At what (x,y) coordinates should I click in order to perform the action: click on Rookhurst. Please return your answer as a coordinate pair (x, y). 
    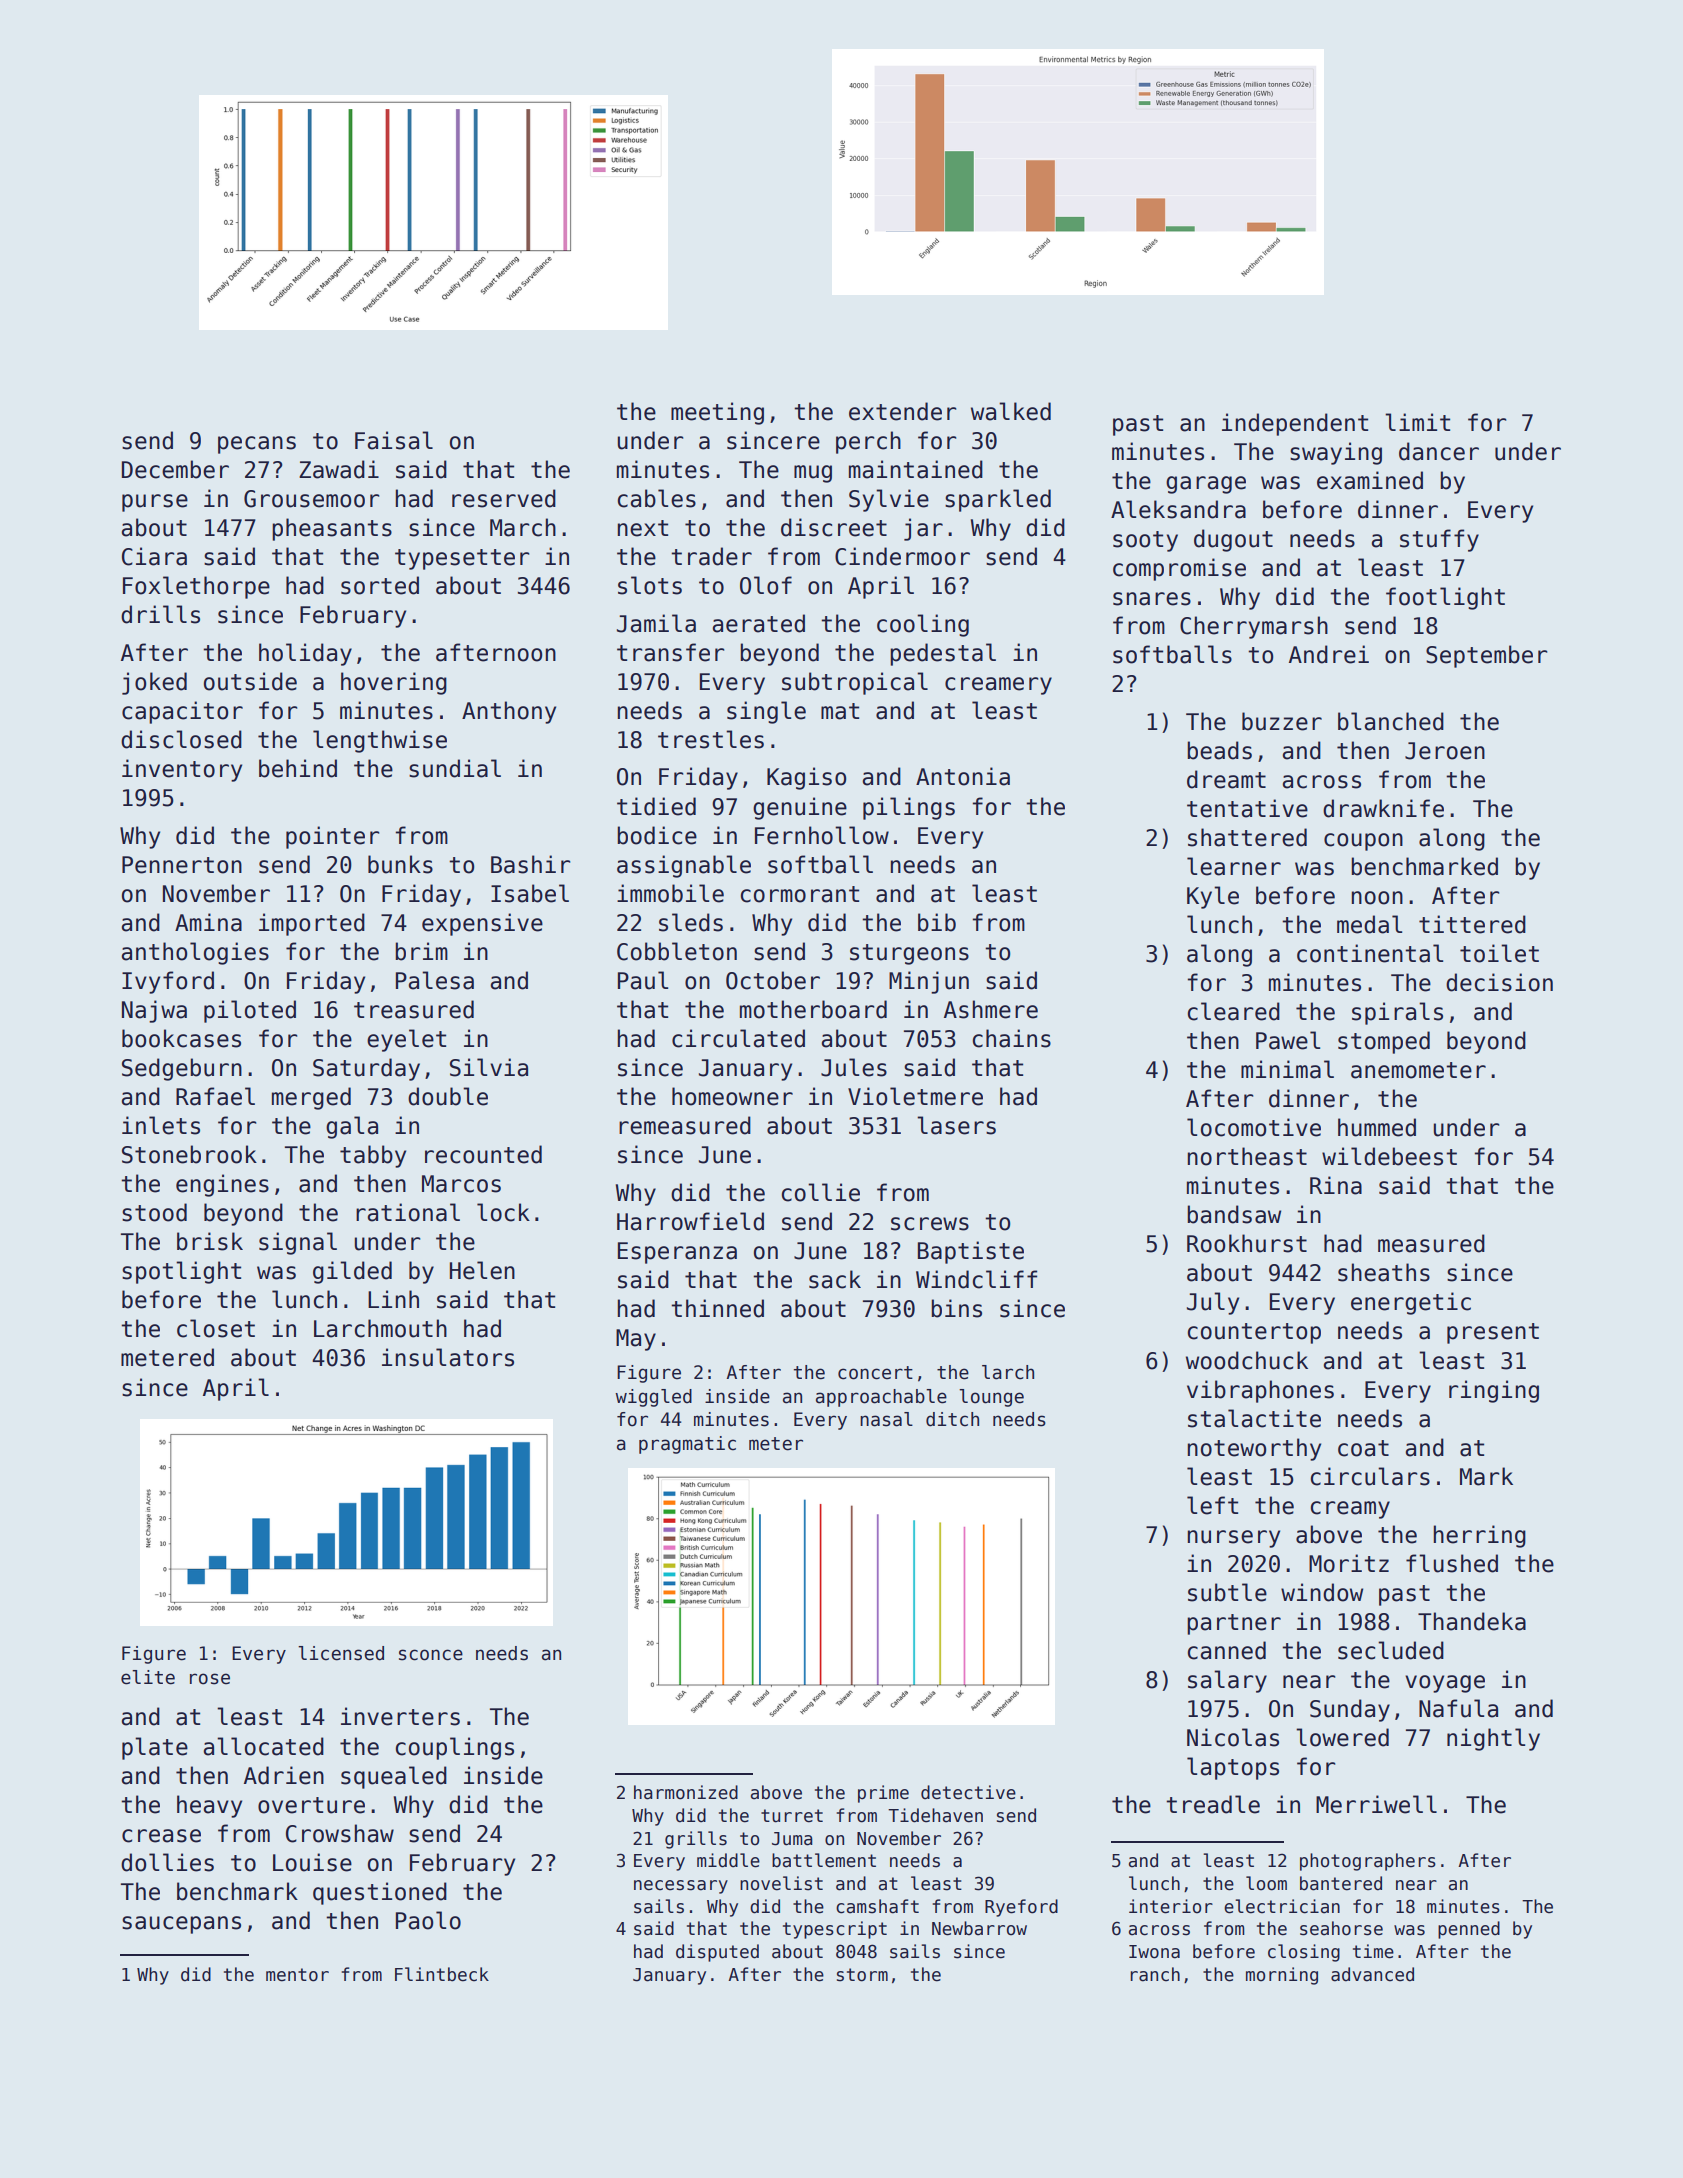
    Looking at the image, I should click on (1247, 1243).
